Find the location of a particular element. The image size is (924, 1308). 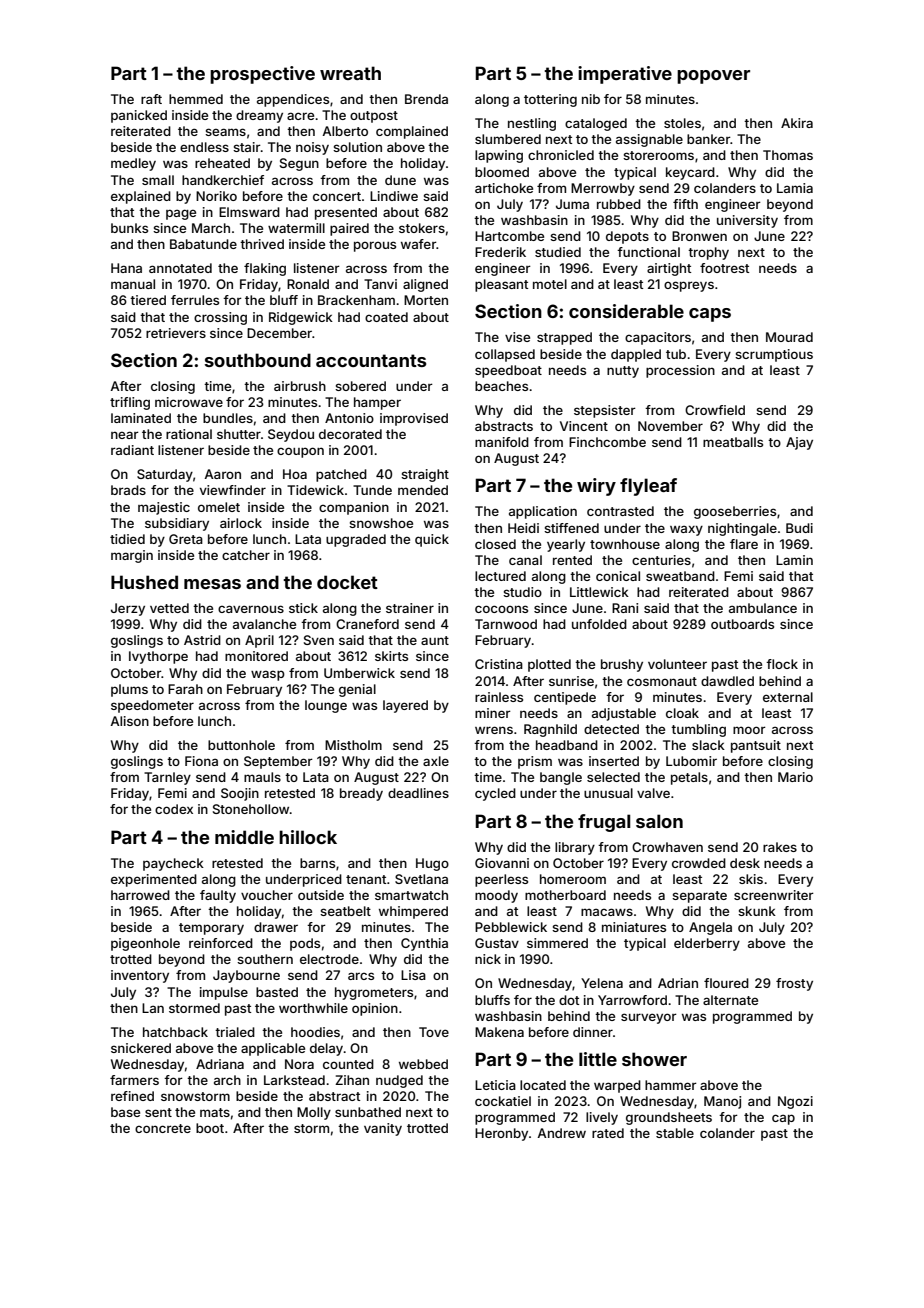

concrete is located at coordinates (163, 1128).
